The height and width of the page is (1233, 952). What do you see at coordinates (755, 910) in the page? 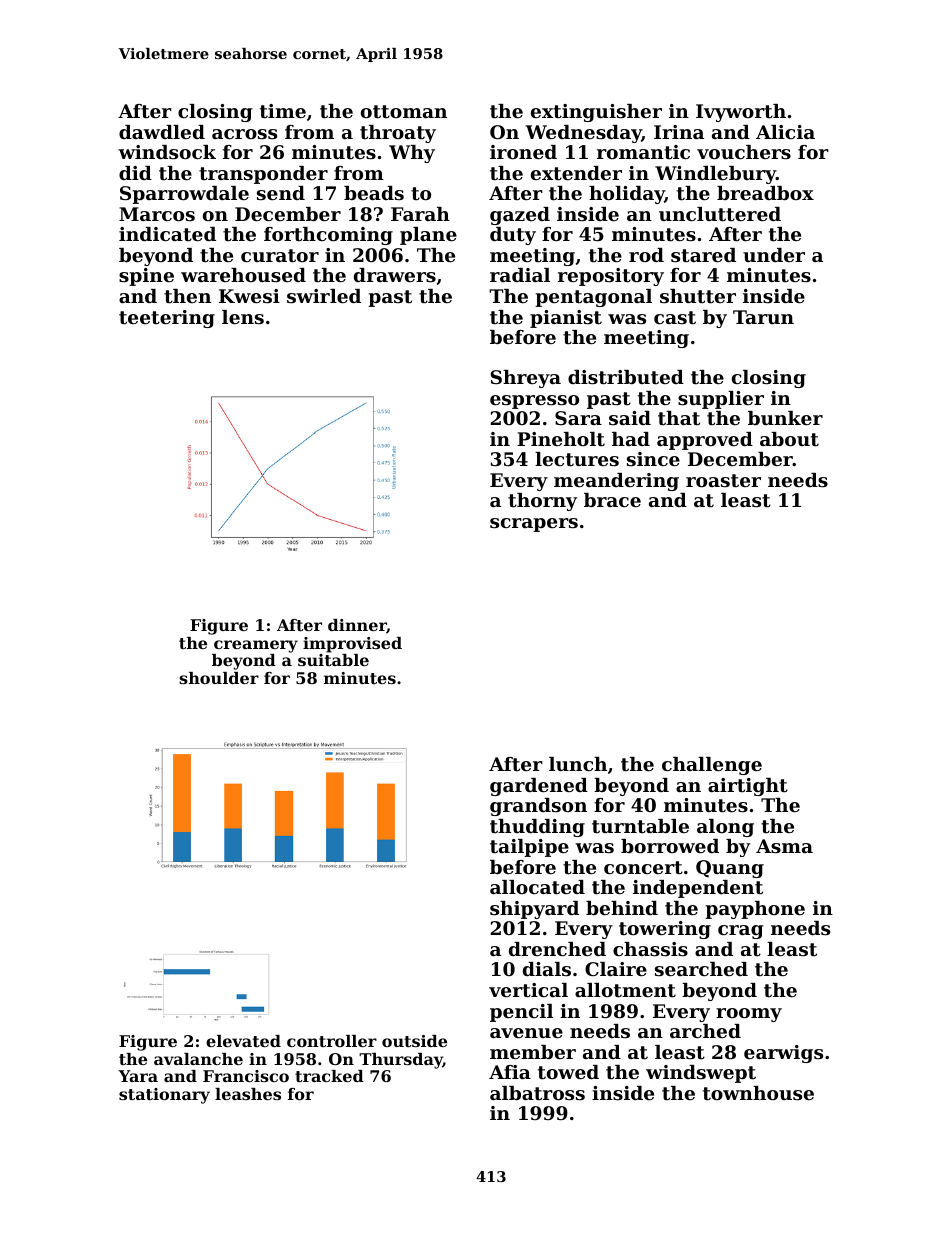
I see `payphone` at bounding box center [755, 910].
